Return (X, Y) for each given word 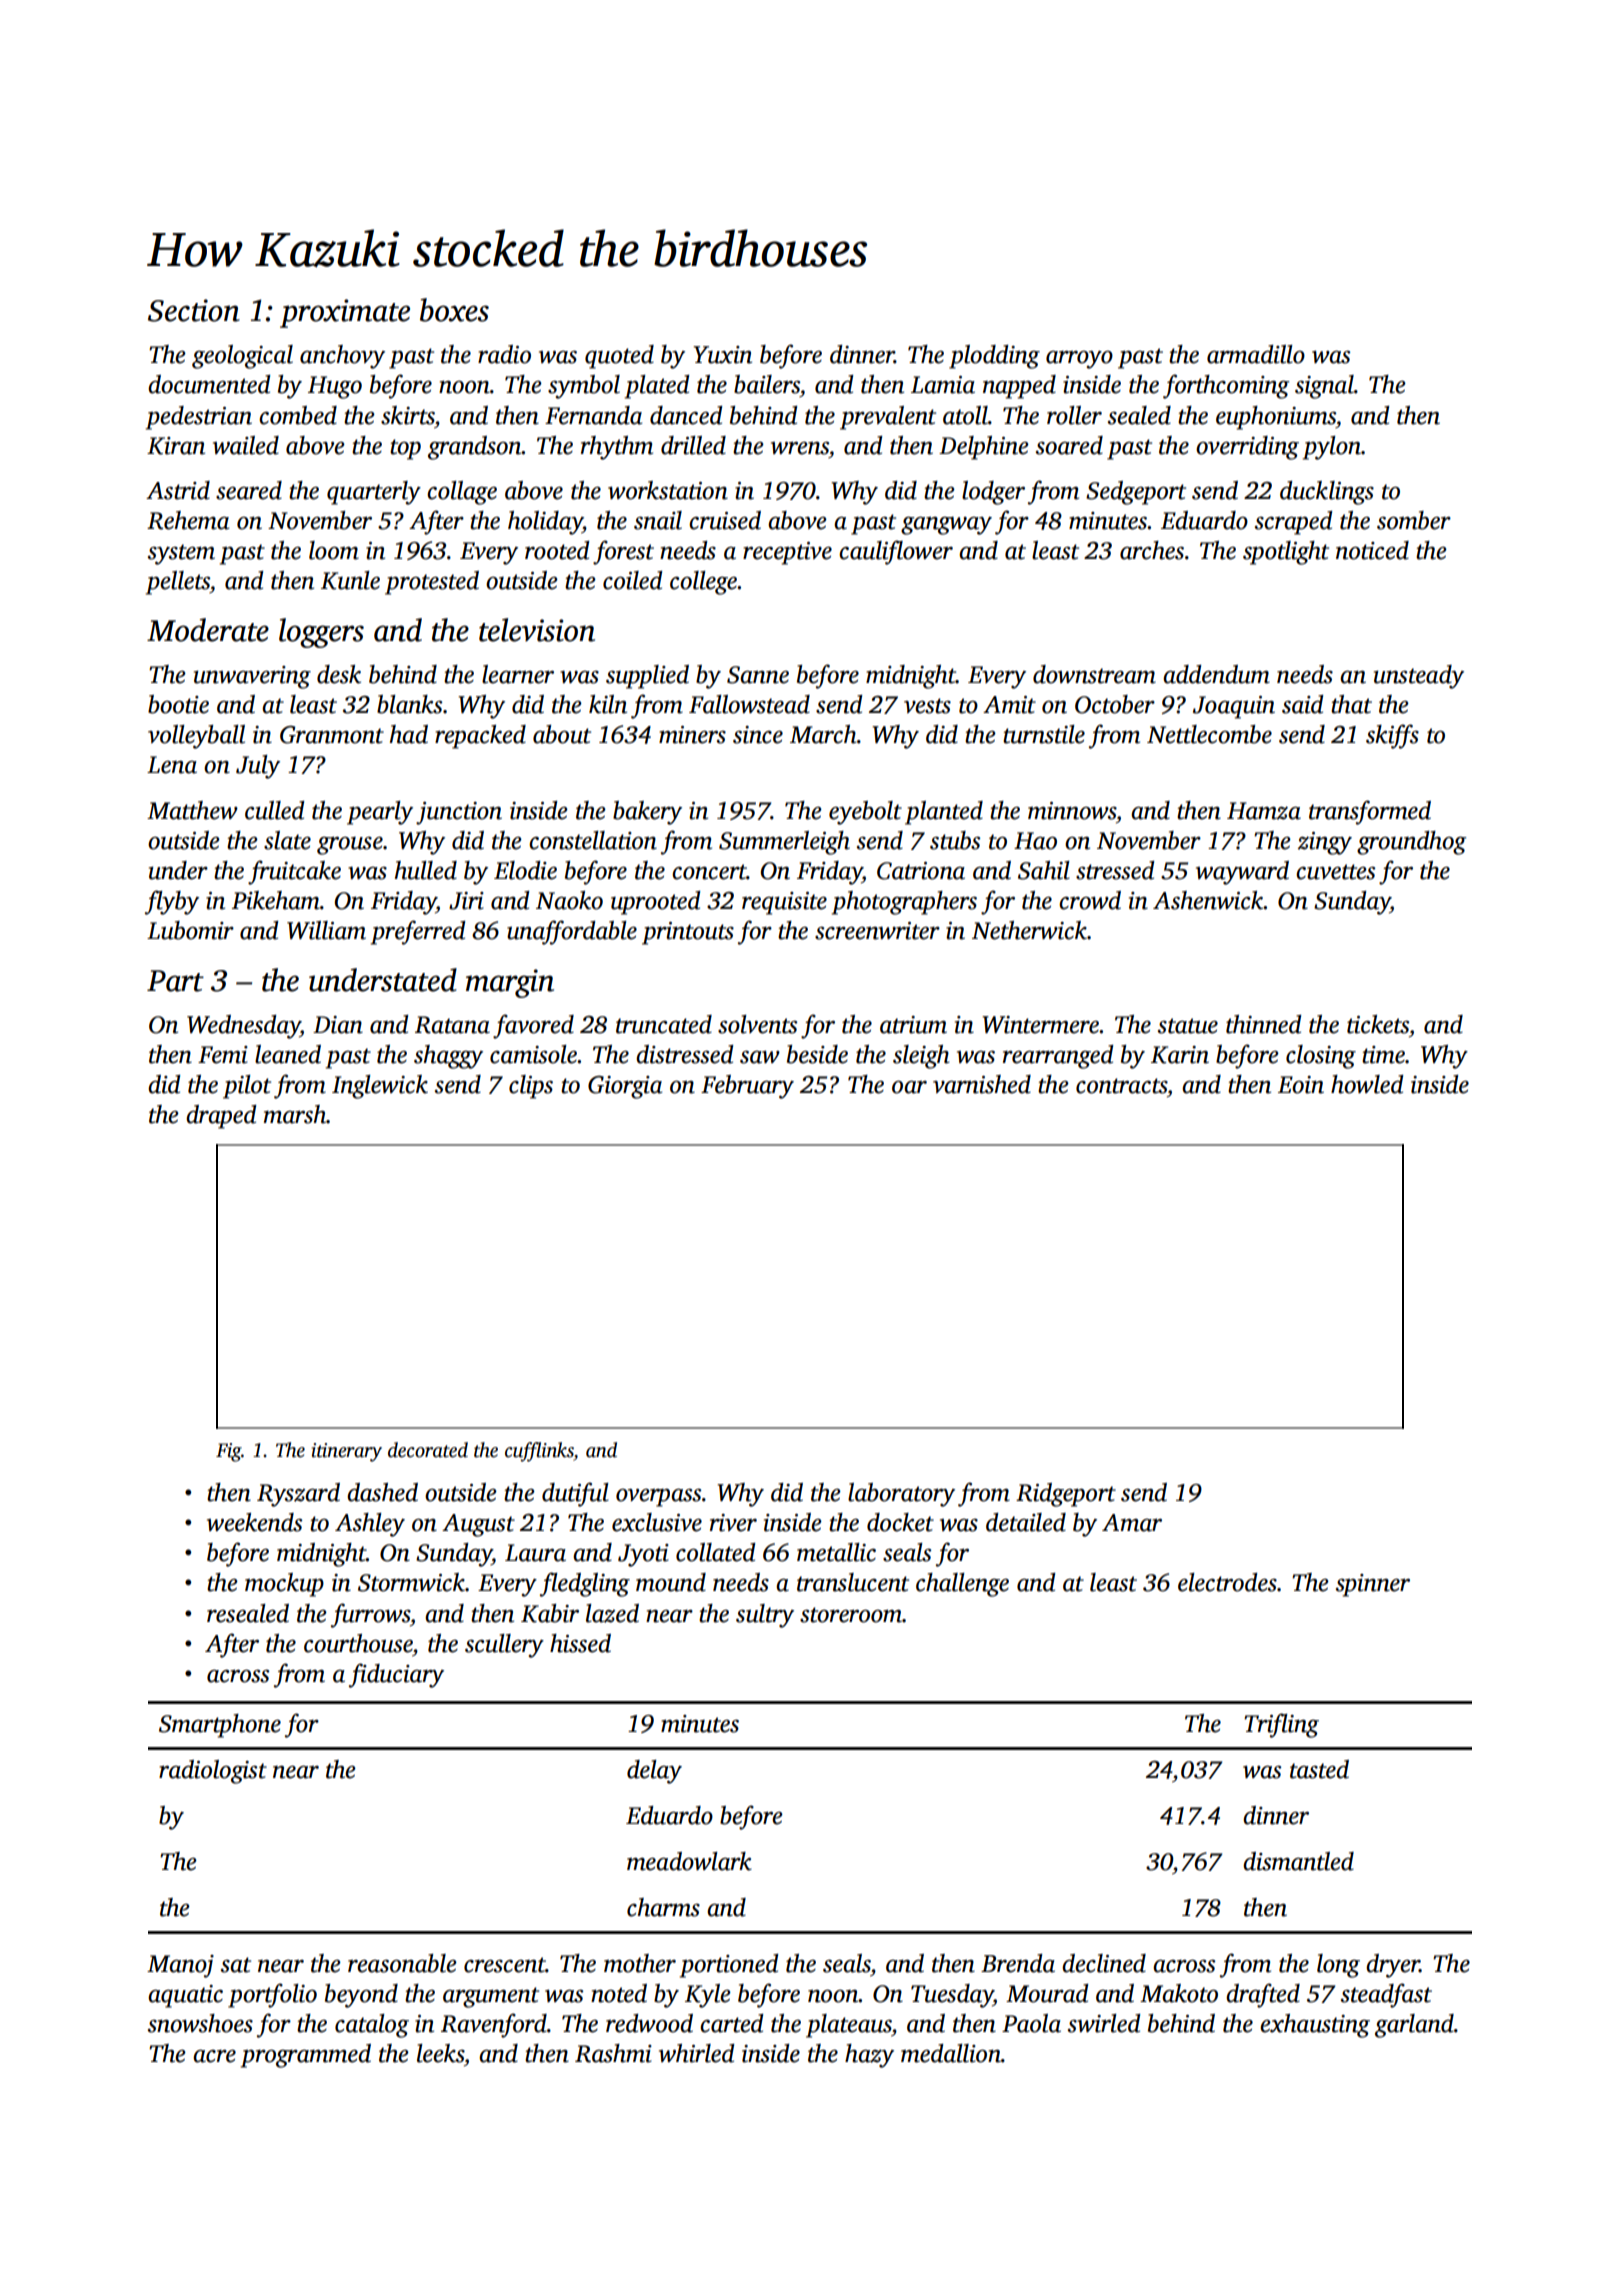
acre (214, 2056)
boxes (454, 310)
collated (716, 1552)
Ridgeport (1066, 1495)
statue (1188, 1026)
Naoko (569, 900)
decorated (428, 1450)
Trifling (1281, 1725)
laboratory (901, 1495)
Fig (229, 1452)
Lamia (943, 385)
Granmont (332, 735)
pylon (1332, 448)
